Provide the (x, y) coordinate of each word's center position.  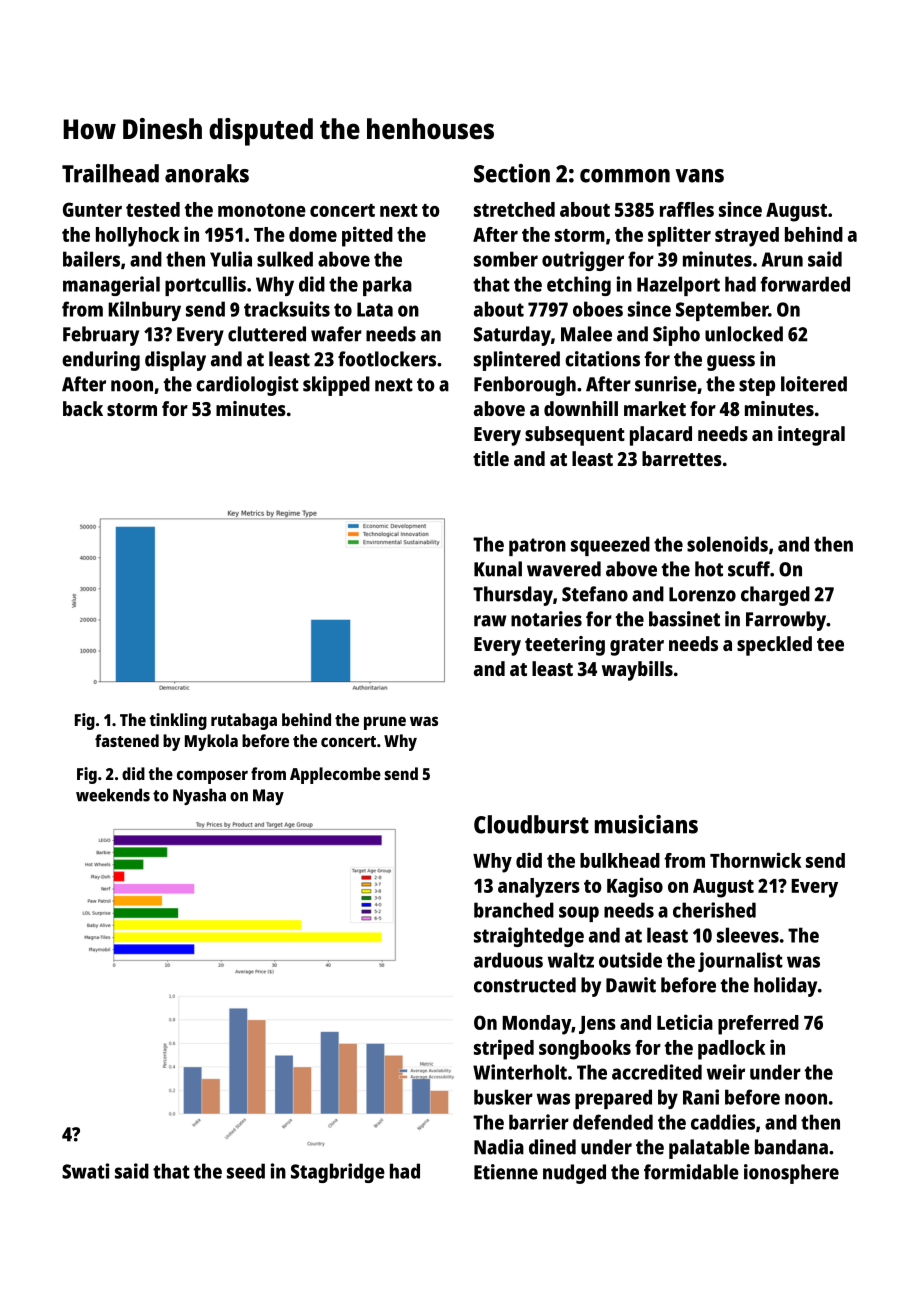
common (625, 176)
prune (385, 723)
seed (246, 1171)
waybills (637, 671)
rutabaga (244, 721)
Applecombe (335, 775)
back (83, 408)
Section (512, 173)
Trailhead (110, 173)
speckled (774, 646)
